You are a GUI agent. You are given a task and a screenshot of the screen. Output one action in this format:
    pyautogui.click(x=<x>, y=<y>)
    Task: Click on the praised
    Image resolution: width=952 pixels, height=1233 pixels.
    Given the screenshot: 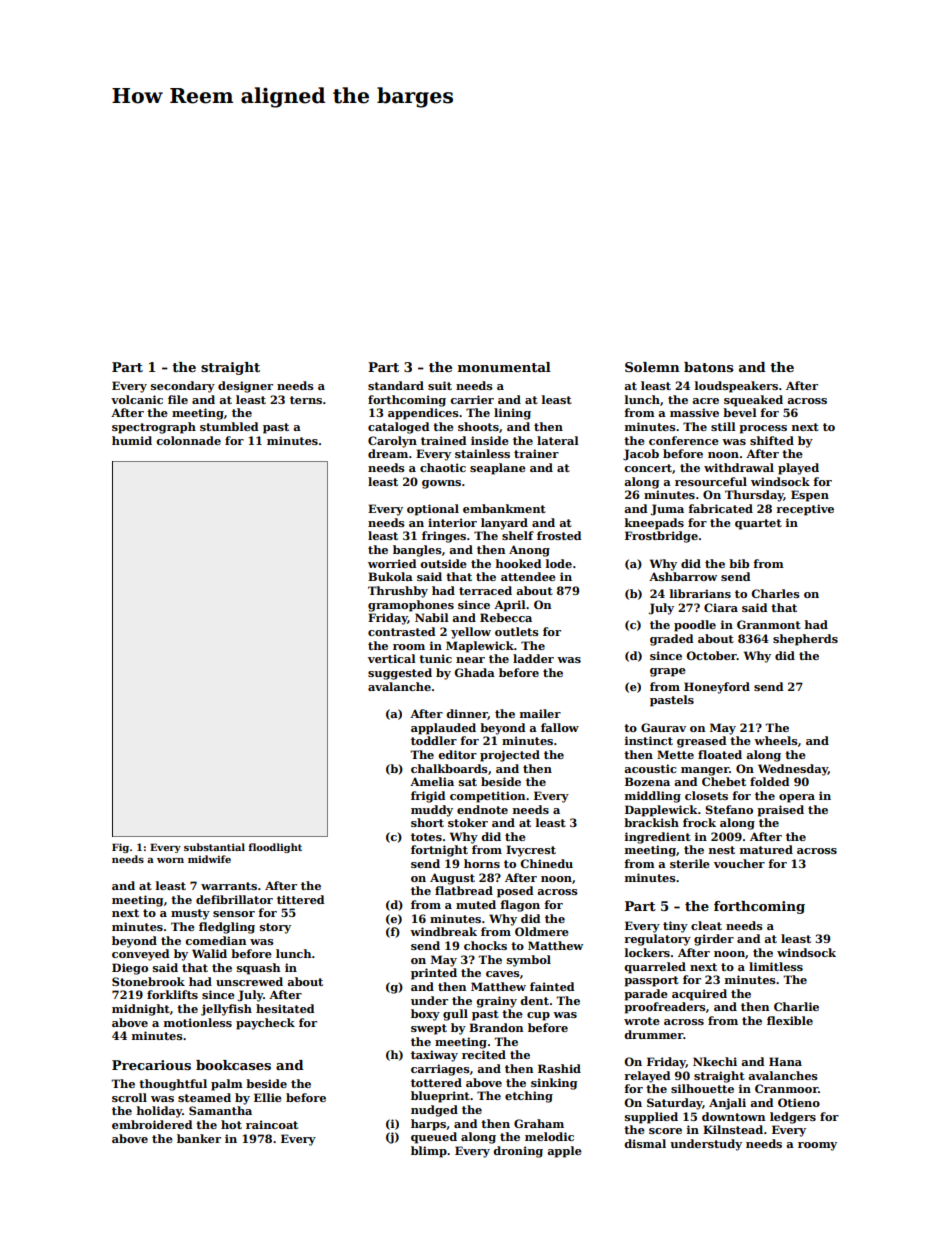 What is the action you would take?
    pyautogui.click(x=780, y=811)
